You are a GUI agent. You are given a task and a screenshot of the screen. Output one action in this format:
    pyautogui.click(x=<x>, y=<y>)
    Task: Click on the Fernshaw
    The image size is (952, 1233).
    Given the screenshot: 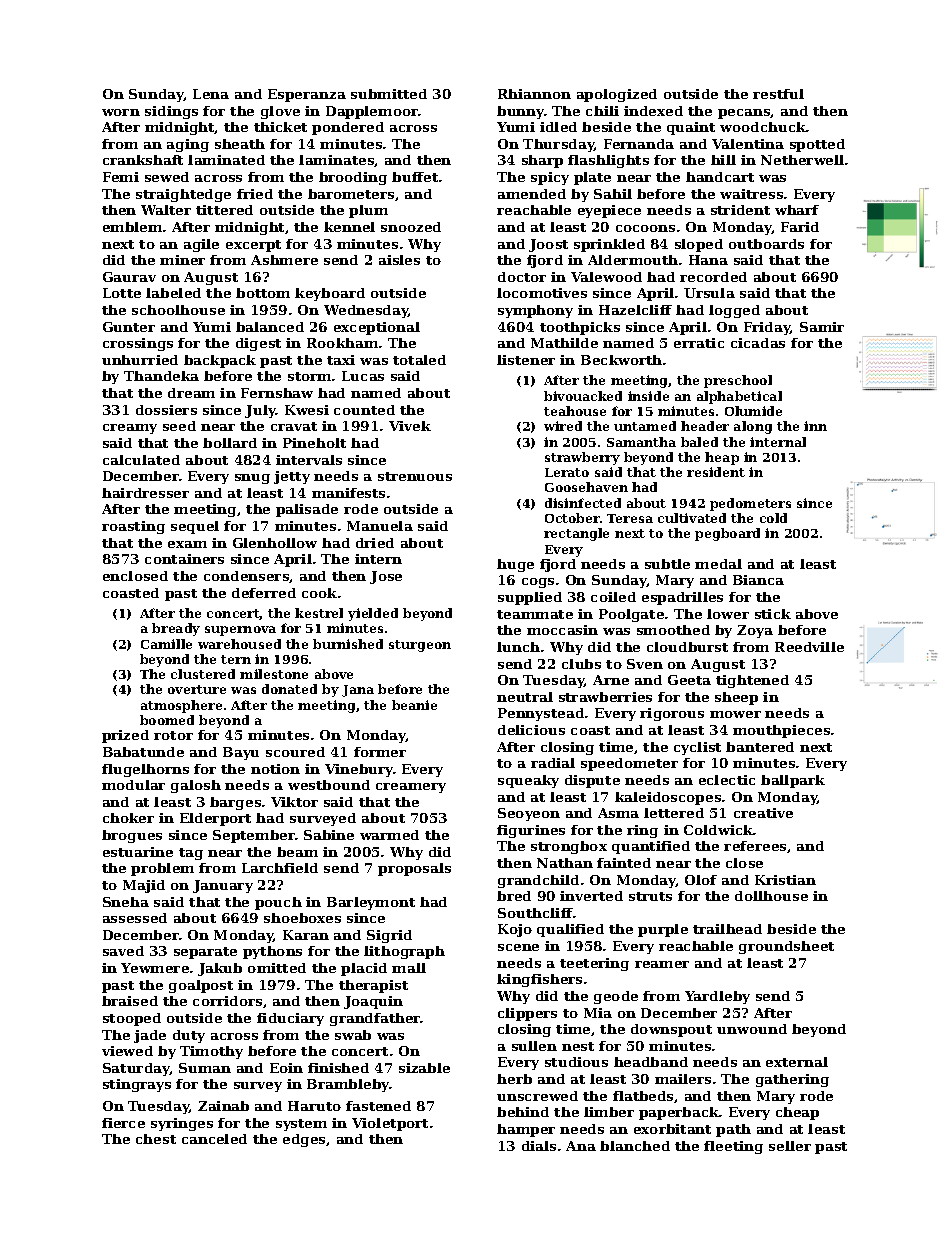 What is the action you would take?
    pyautogui.click(x=277, y=393)
